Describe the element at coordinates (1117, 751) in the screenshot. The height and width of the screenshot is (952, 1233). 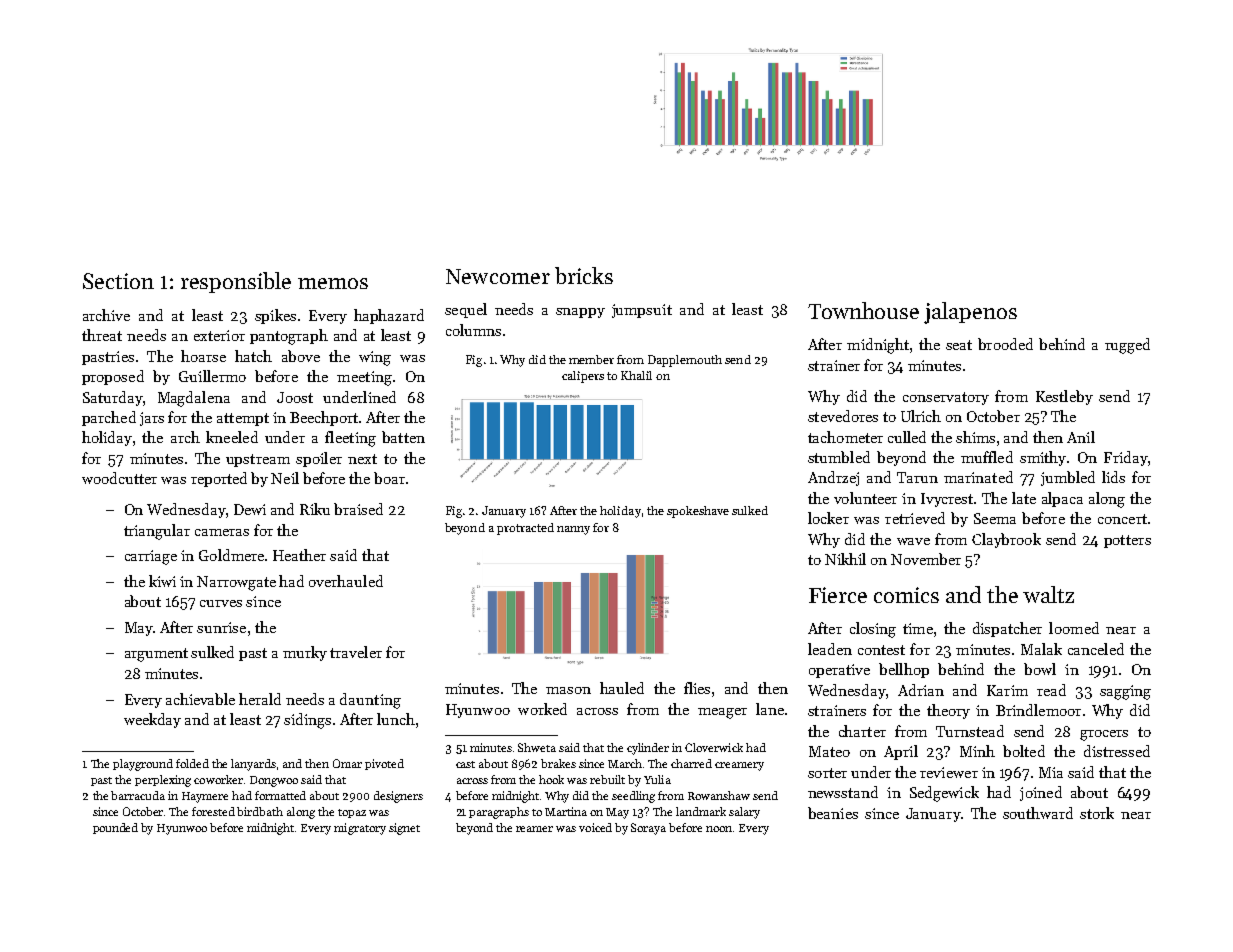
I see `distressed` at that location.
